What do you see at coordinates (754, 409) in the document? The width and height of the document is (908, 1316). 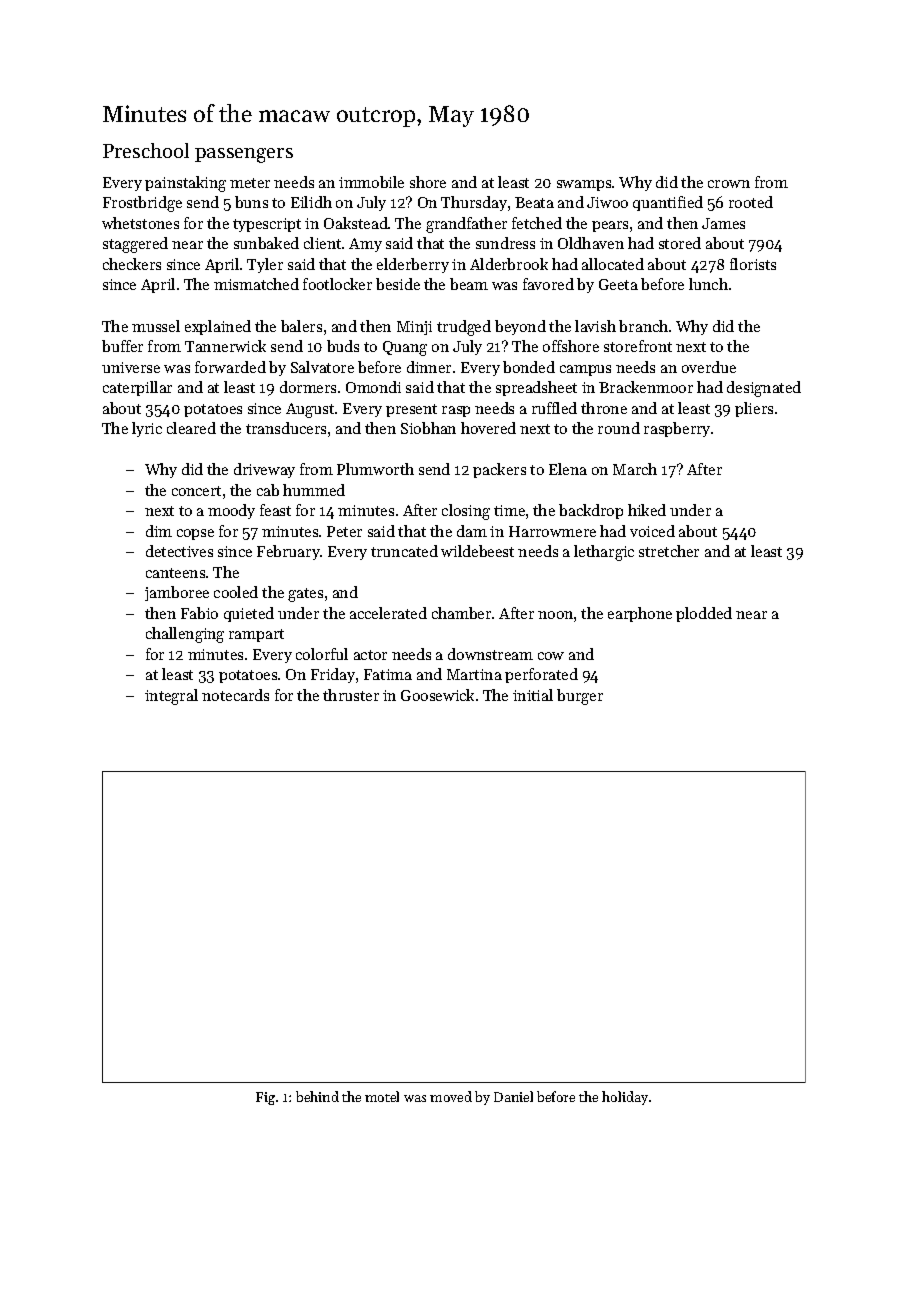 I see `pliers` at bounding box center [754, 409].
